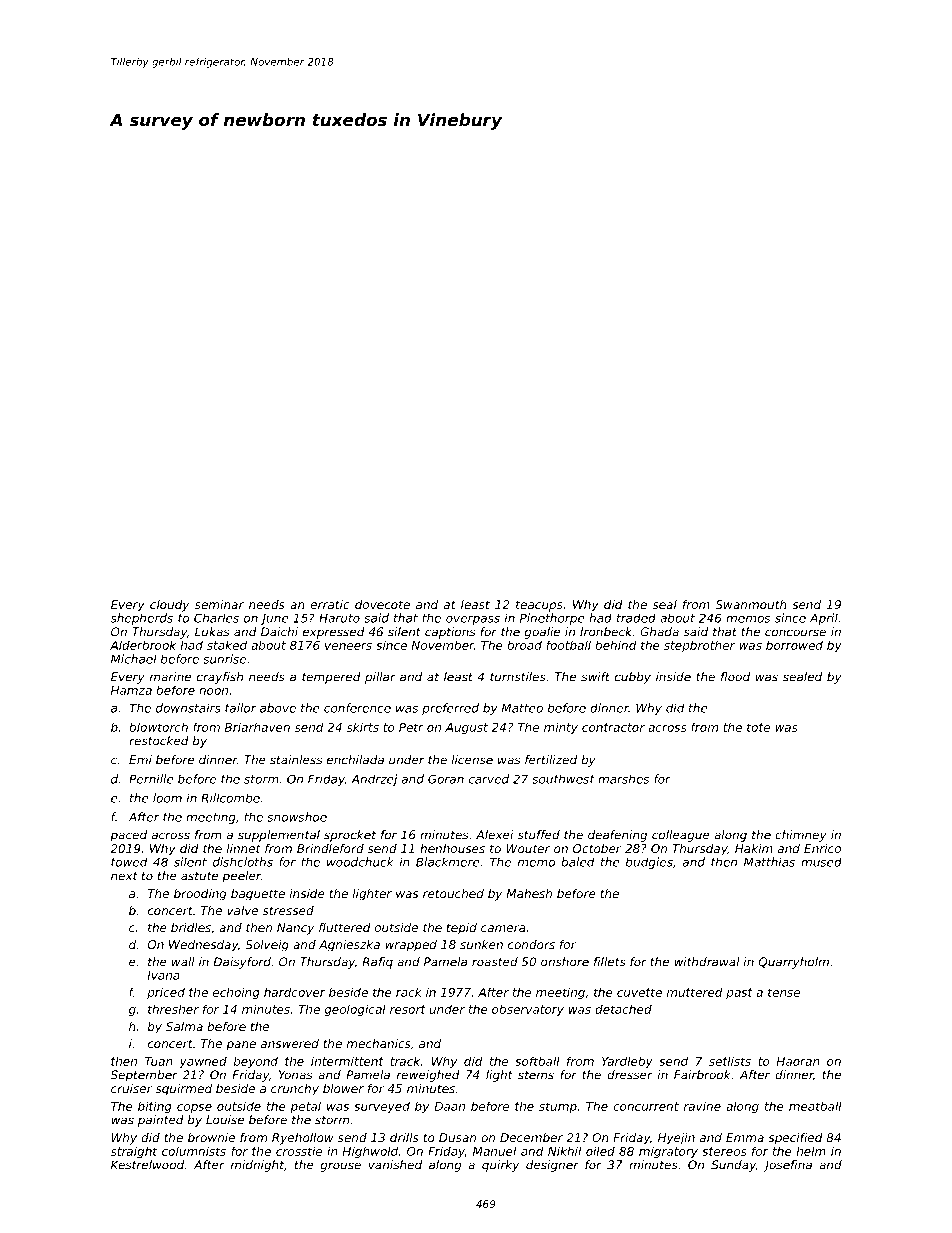  Describe the element at coordinates (341, 1167) in the document. I see `grouse` at that location.
